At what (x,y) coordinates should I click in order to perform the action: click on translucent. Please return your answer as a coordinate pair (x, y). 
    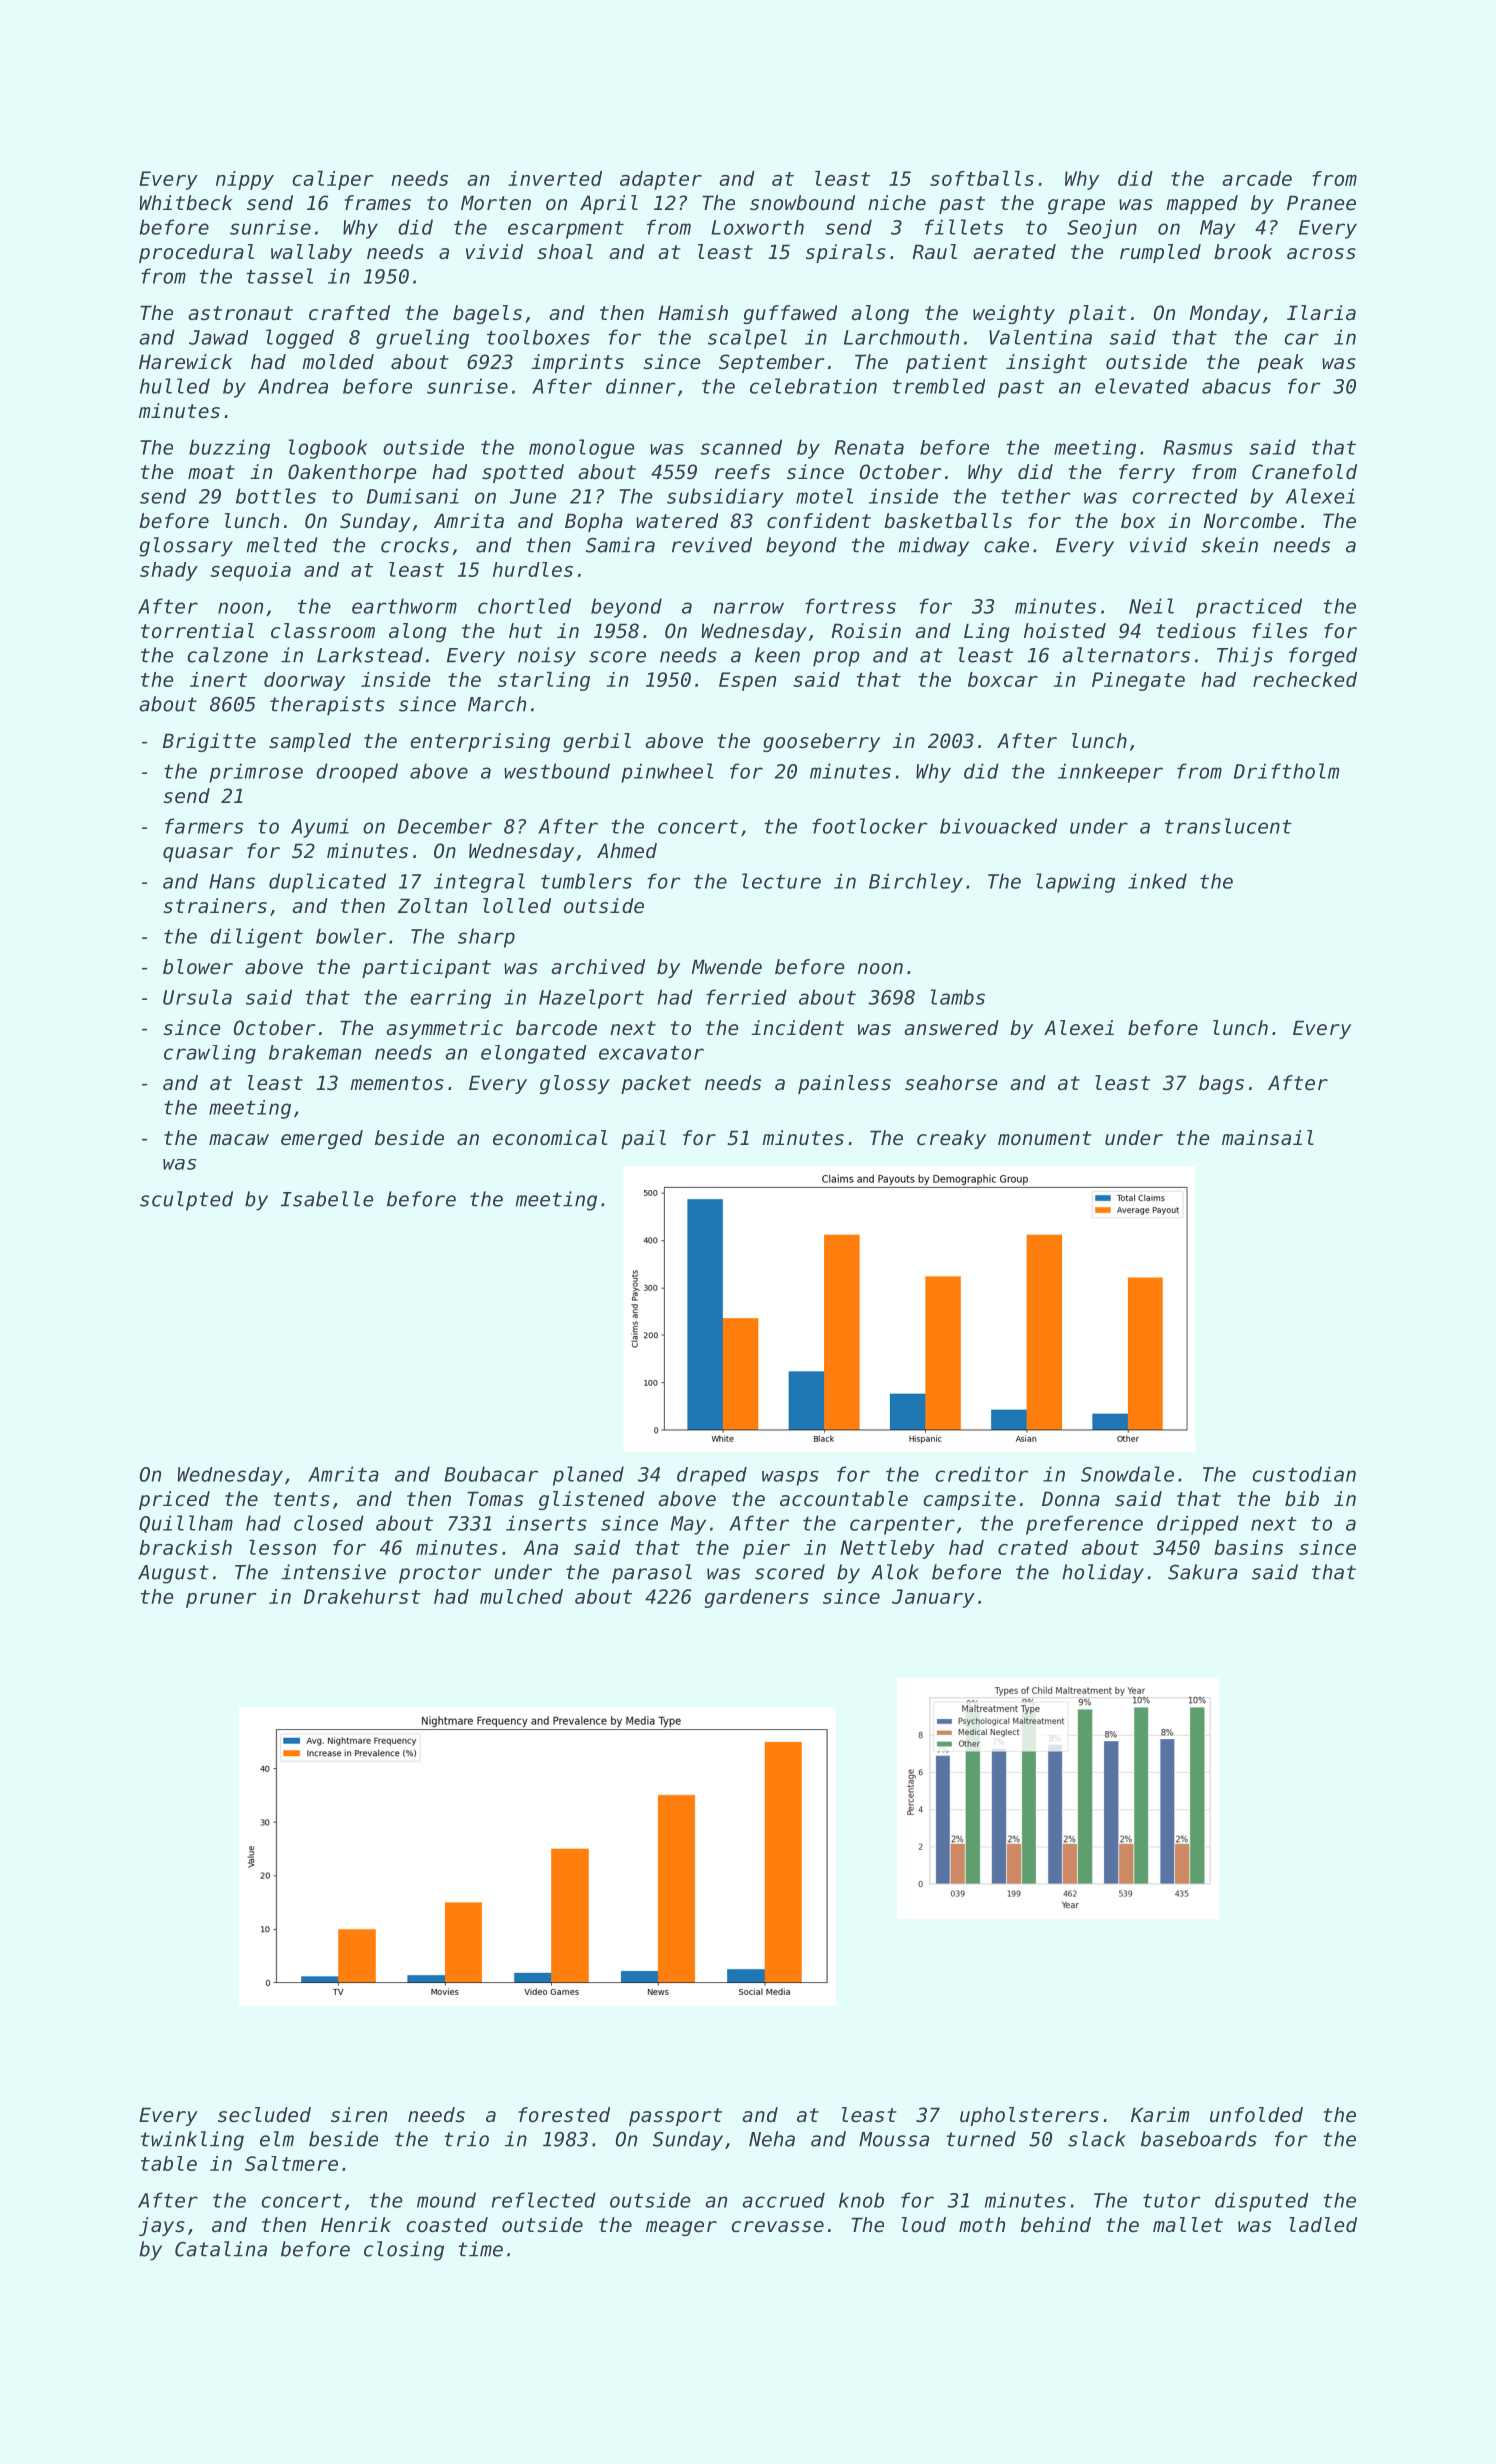
    Looking at the image, I should click on (1228, 826).
